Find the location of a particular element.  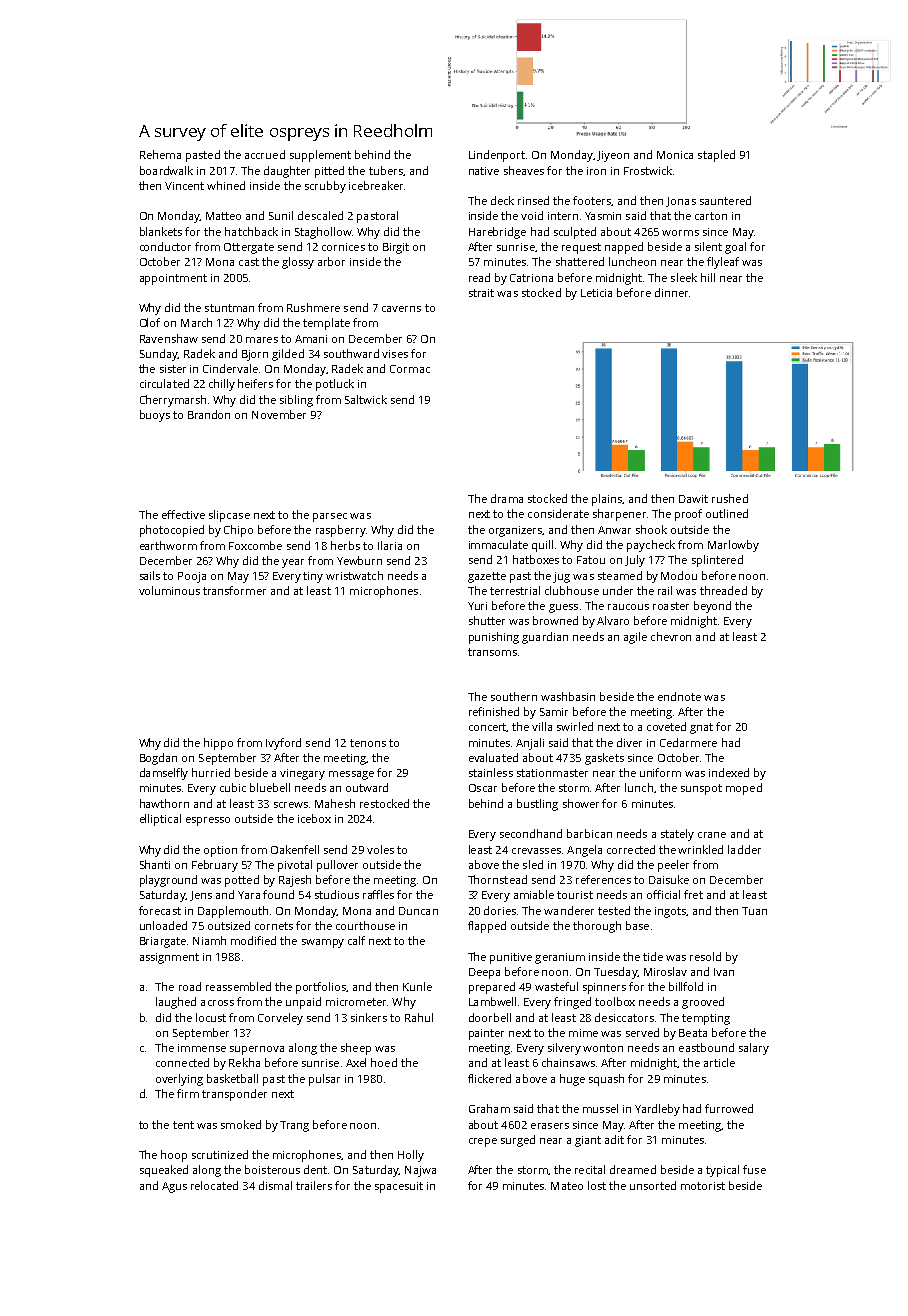

sails is located at coordinates (150, 575).
